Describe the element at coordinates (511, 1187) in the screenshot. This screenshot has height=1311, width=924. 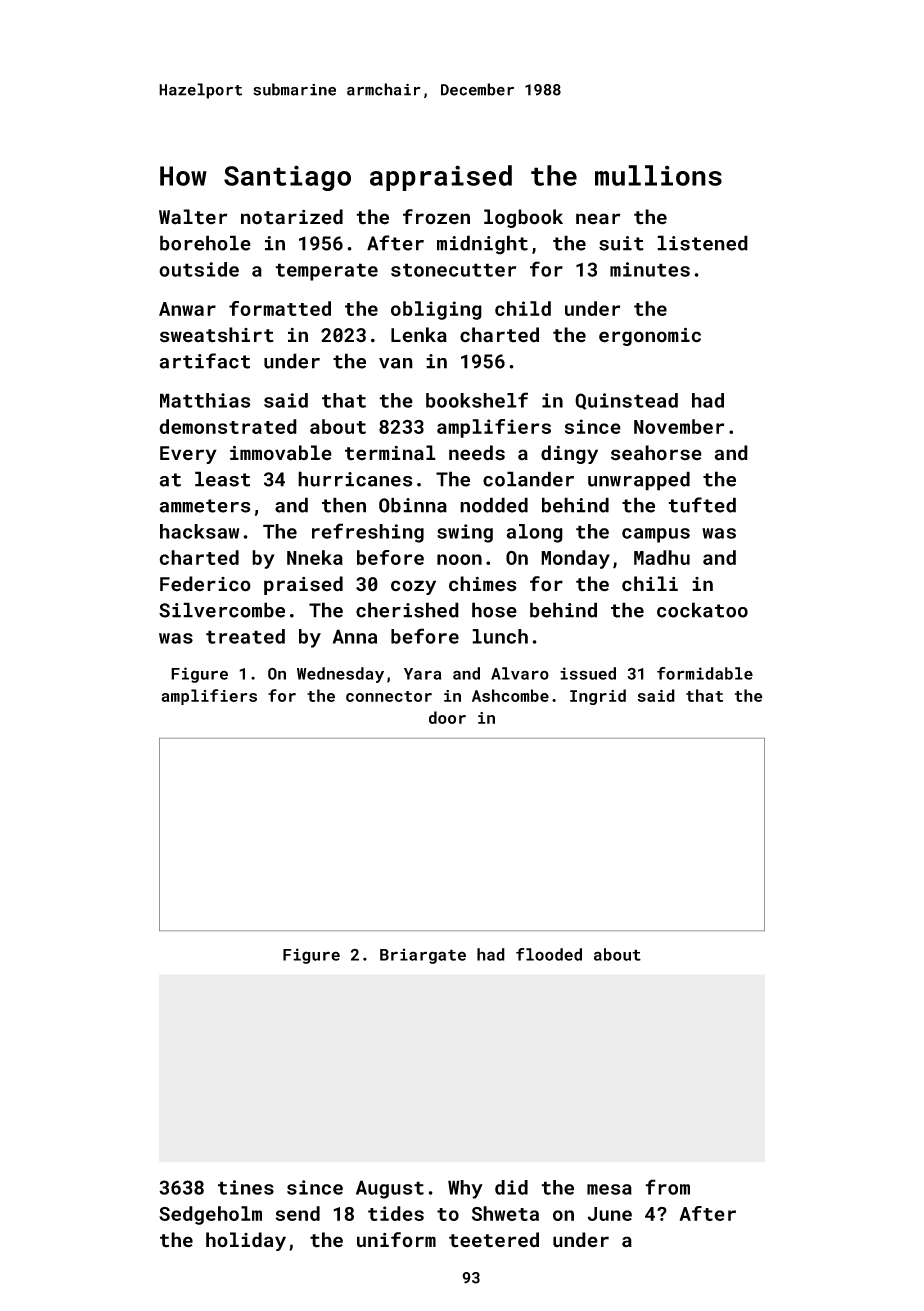
I see `did` at that location.
